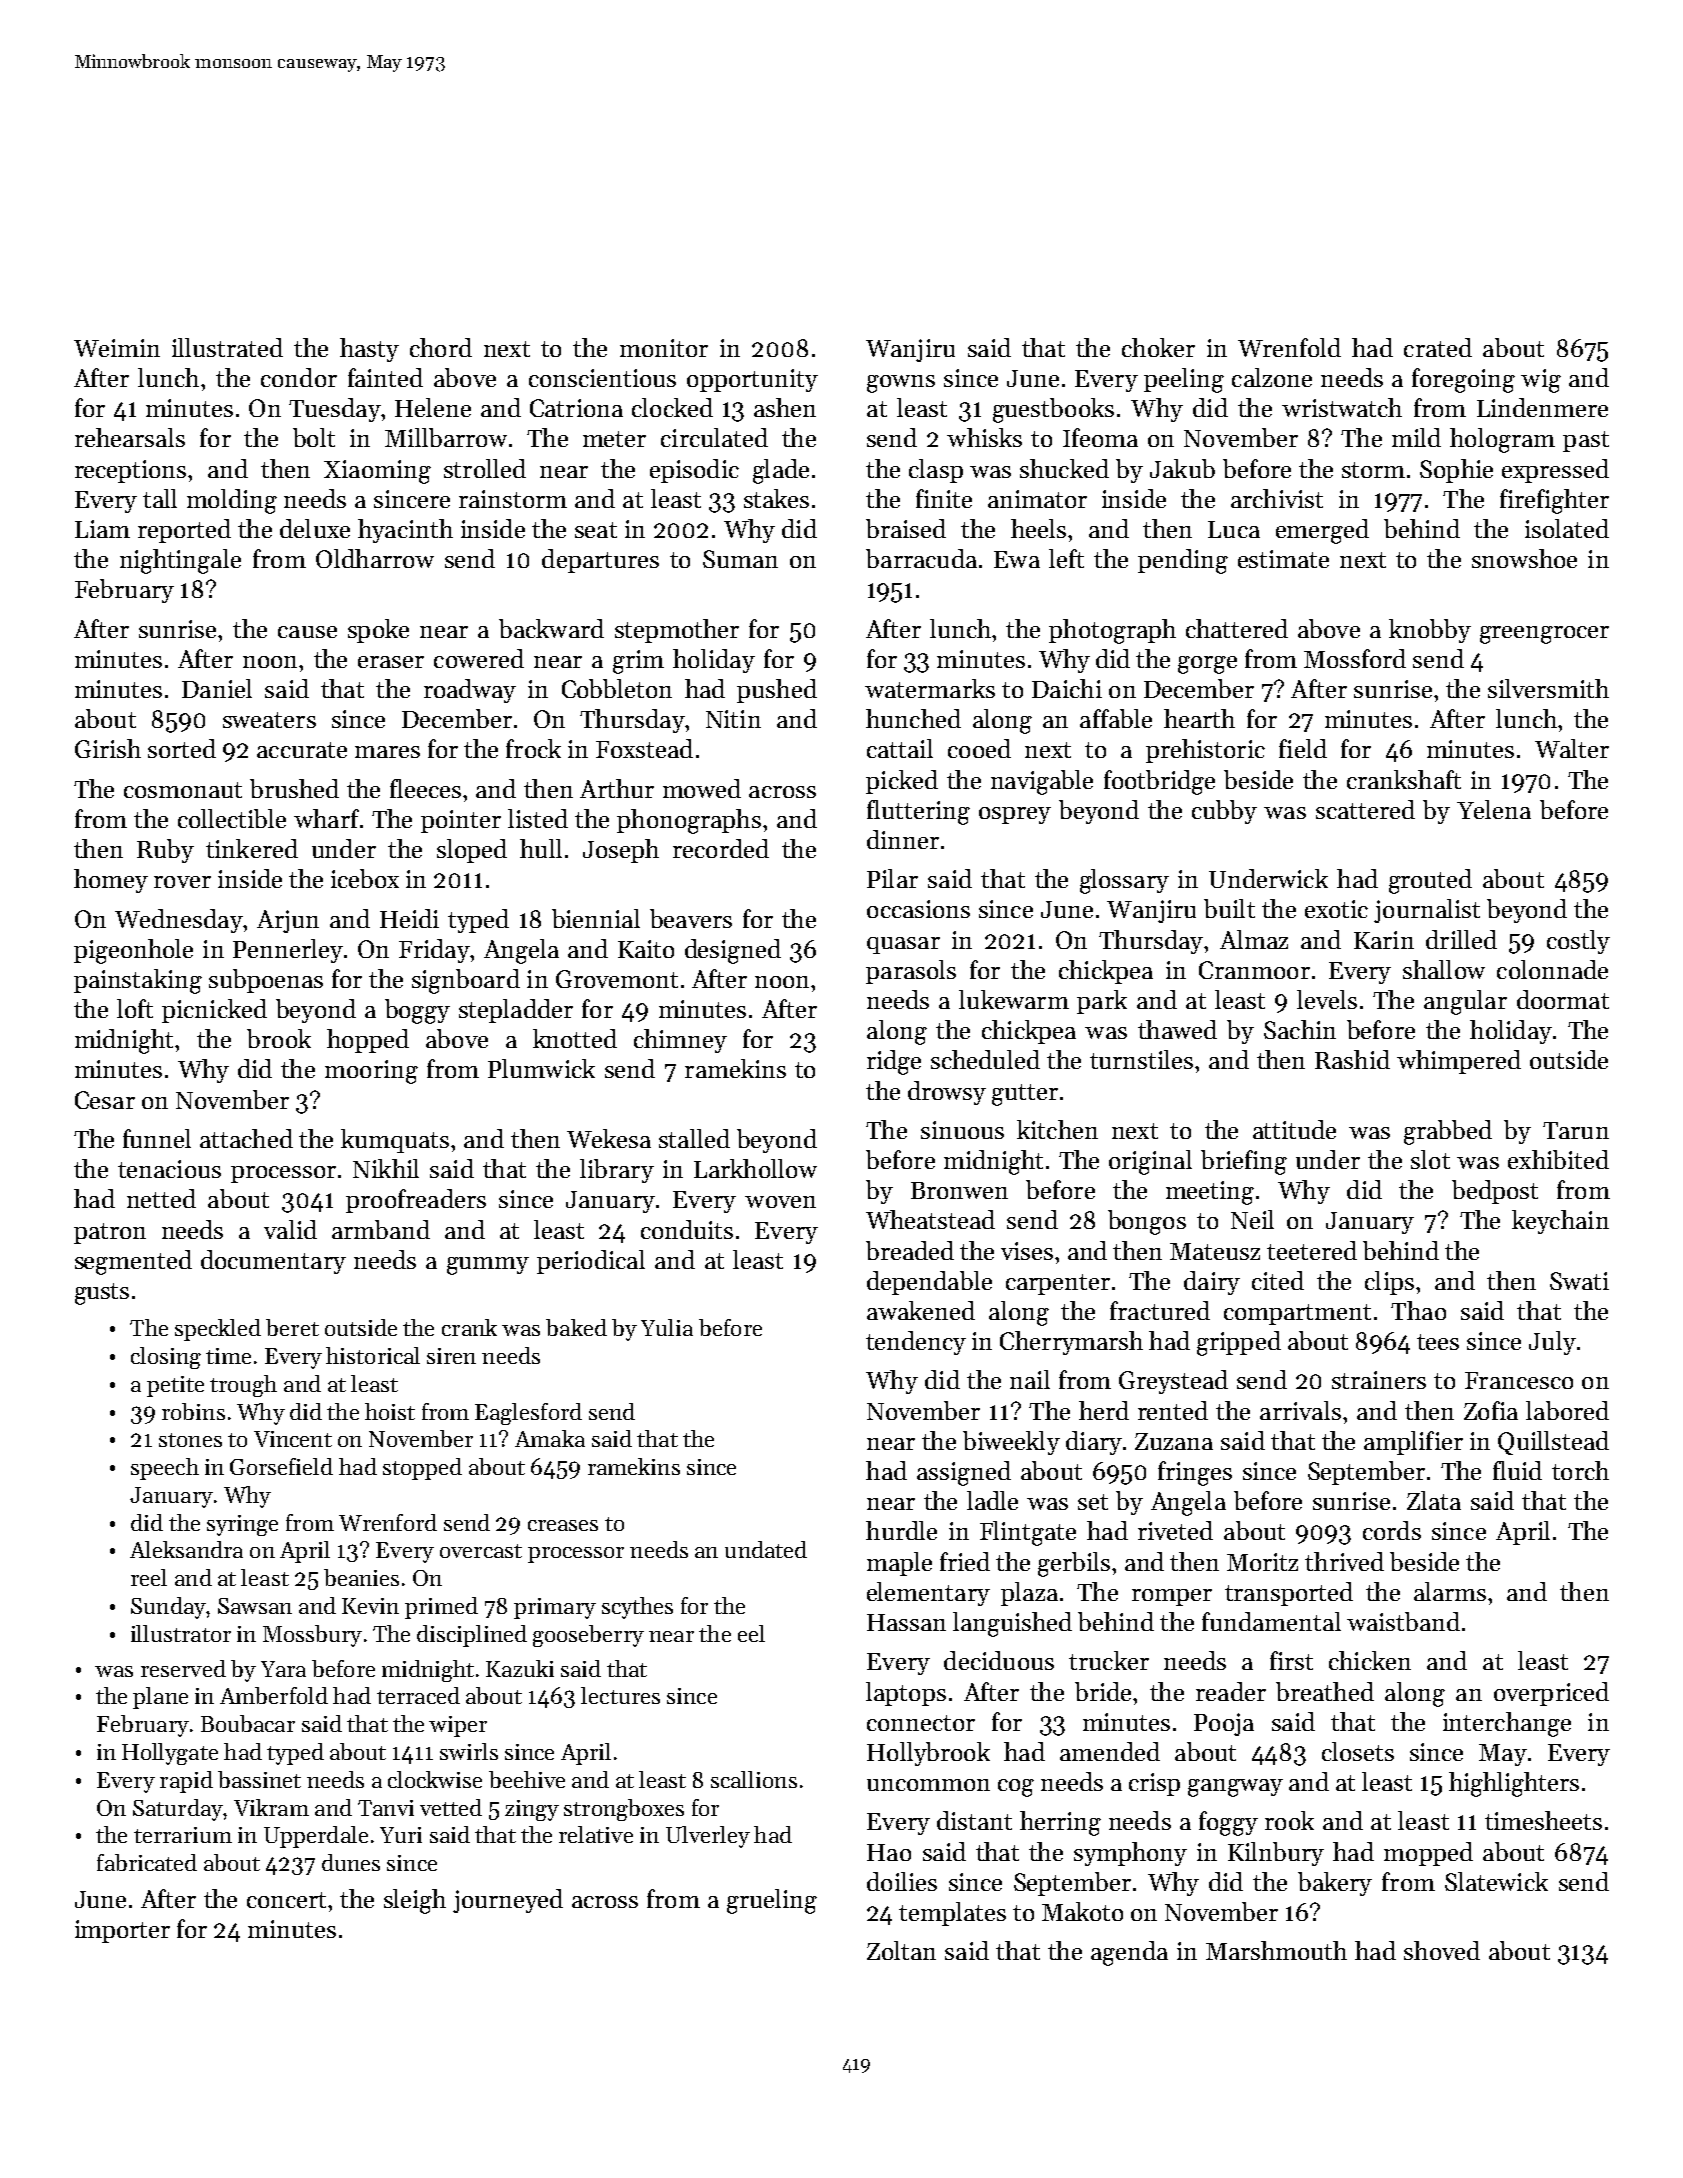  I want to click on siren, so click(451, 1356).
